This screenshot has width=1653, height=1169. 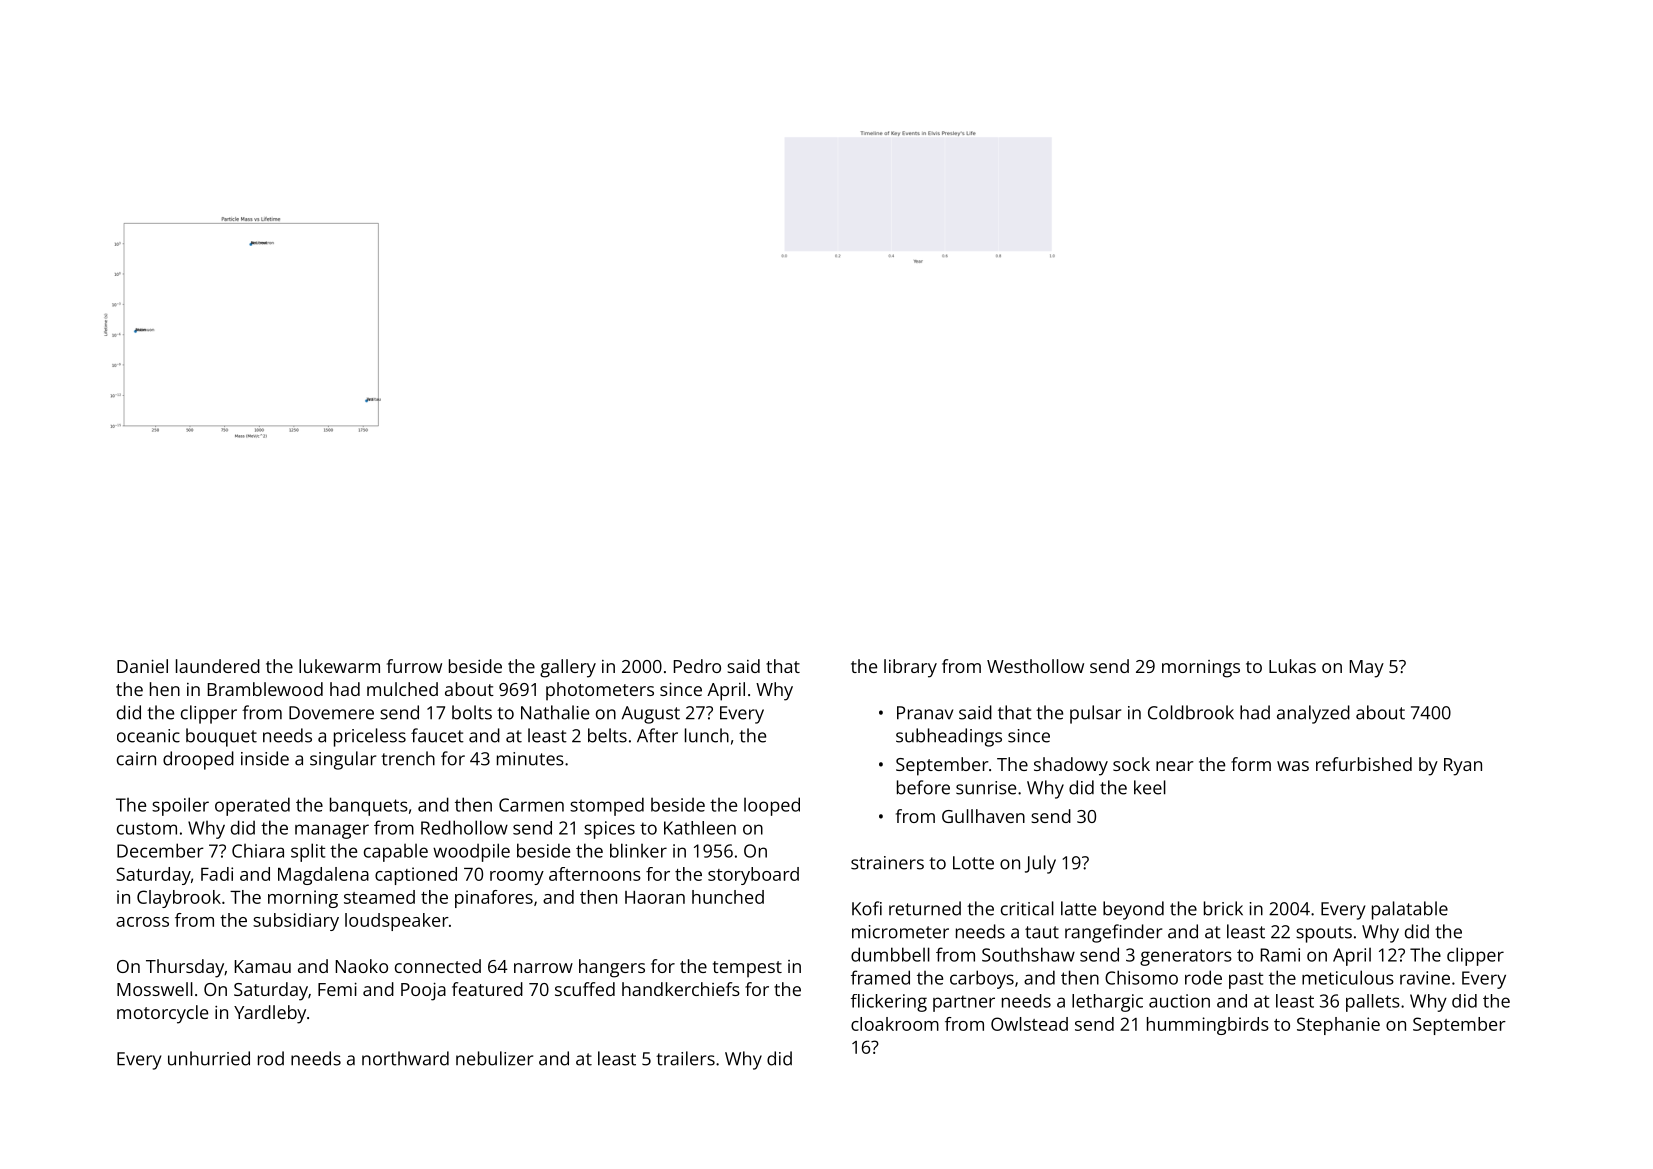 I want to click on strainers, so click(x=887, y=863).
